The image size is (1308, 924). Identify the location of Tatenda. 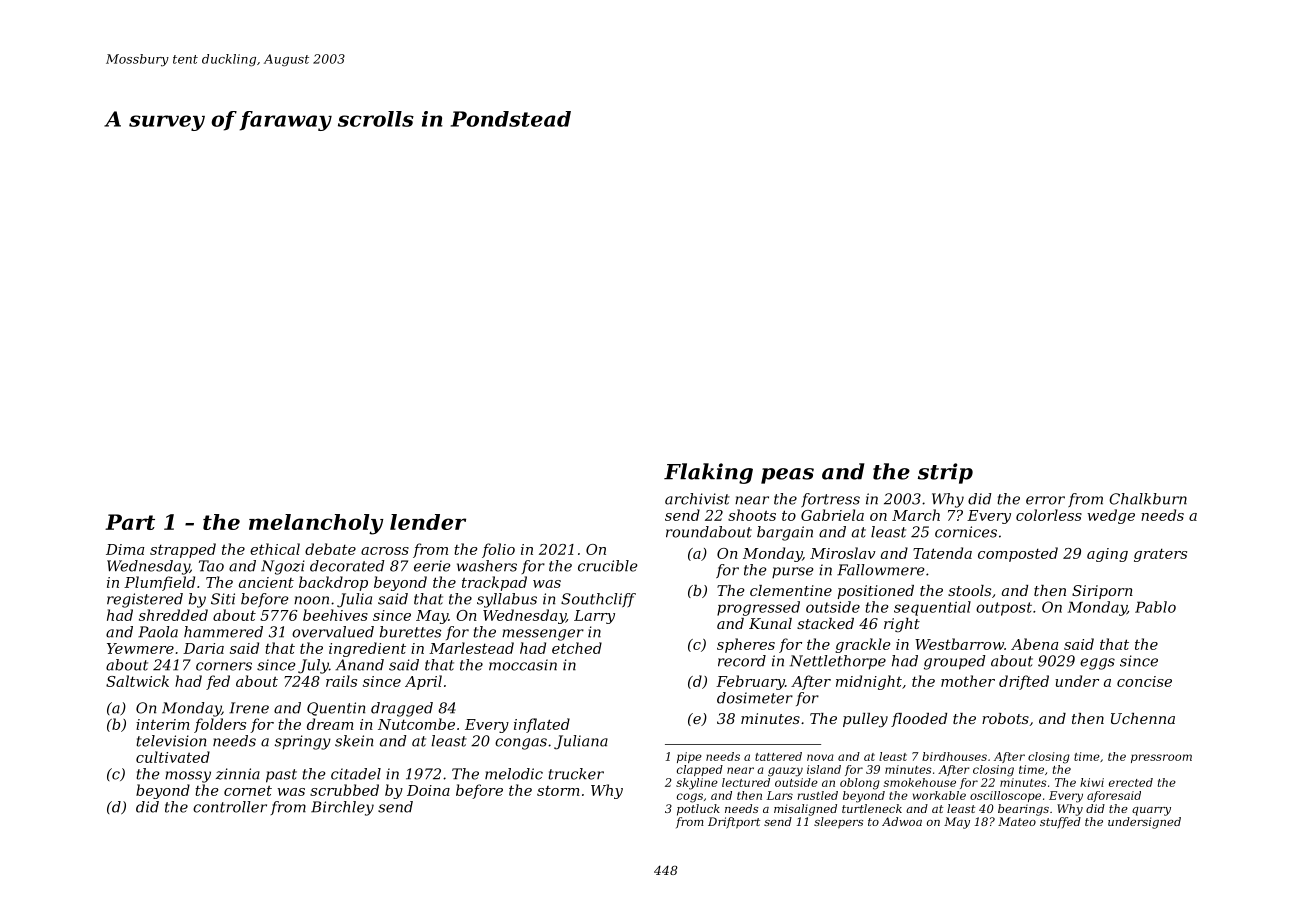
(942, 553).
